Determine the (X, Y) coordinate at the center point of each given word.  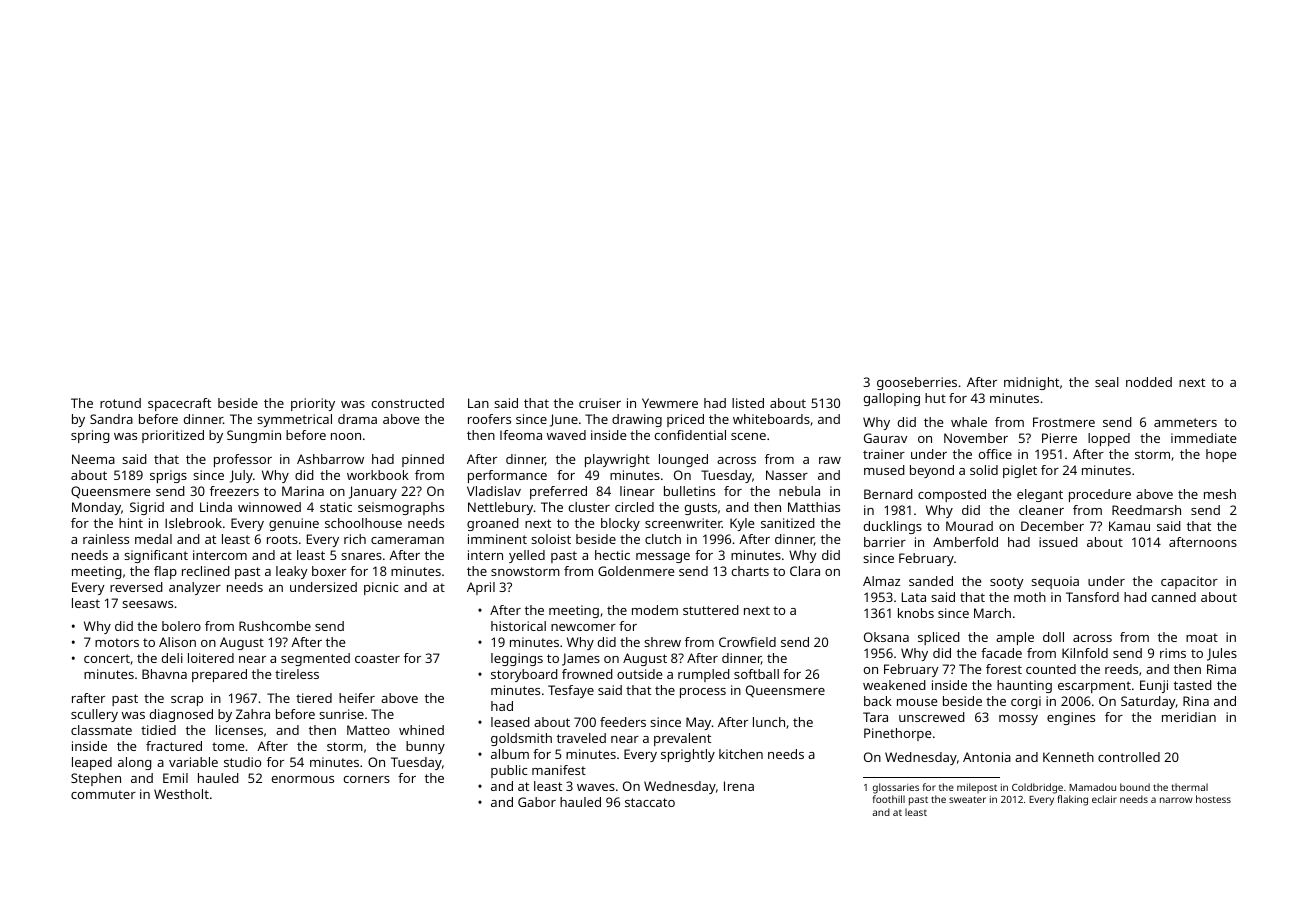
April (481, 588)
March (992, 613)
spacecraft (179, 404)
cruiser (600, 403)
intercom (220, 555)
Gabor (537, 802)
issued (1058, 542)
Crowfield (747, 642)
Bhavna (164, 674)
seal (1107, 382)
